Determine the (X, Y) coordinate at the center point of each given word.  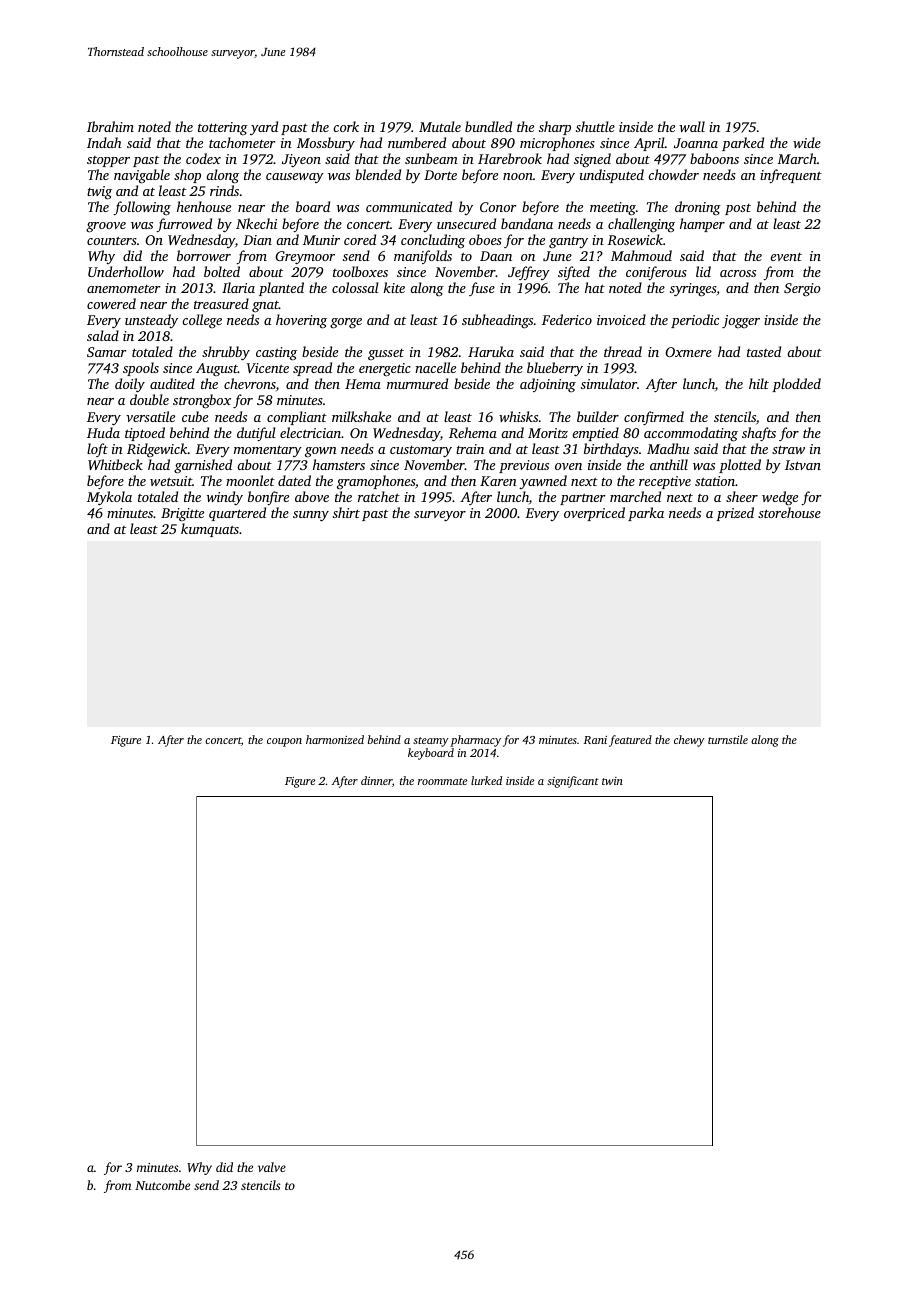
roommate (442, 781)
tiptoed (145, 434)
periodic (695, 321)
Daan (496, 256)
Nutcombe (162, 1185)
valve (272, 1167)
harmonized (335, 739)
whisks (518, 416)
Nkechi (256, 223)
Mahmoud (641, 255)
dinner (376, 780)
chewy (689, 741)
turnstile (728, 739)
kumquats (210, 530)
